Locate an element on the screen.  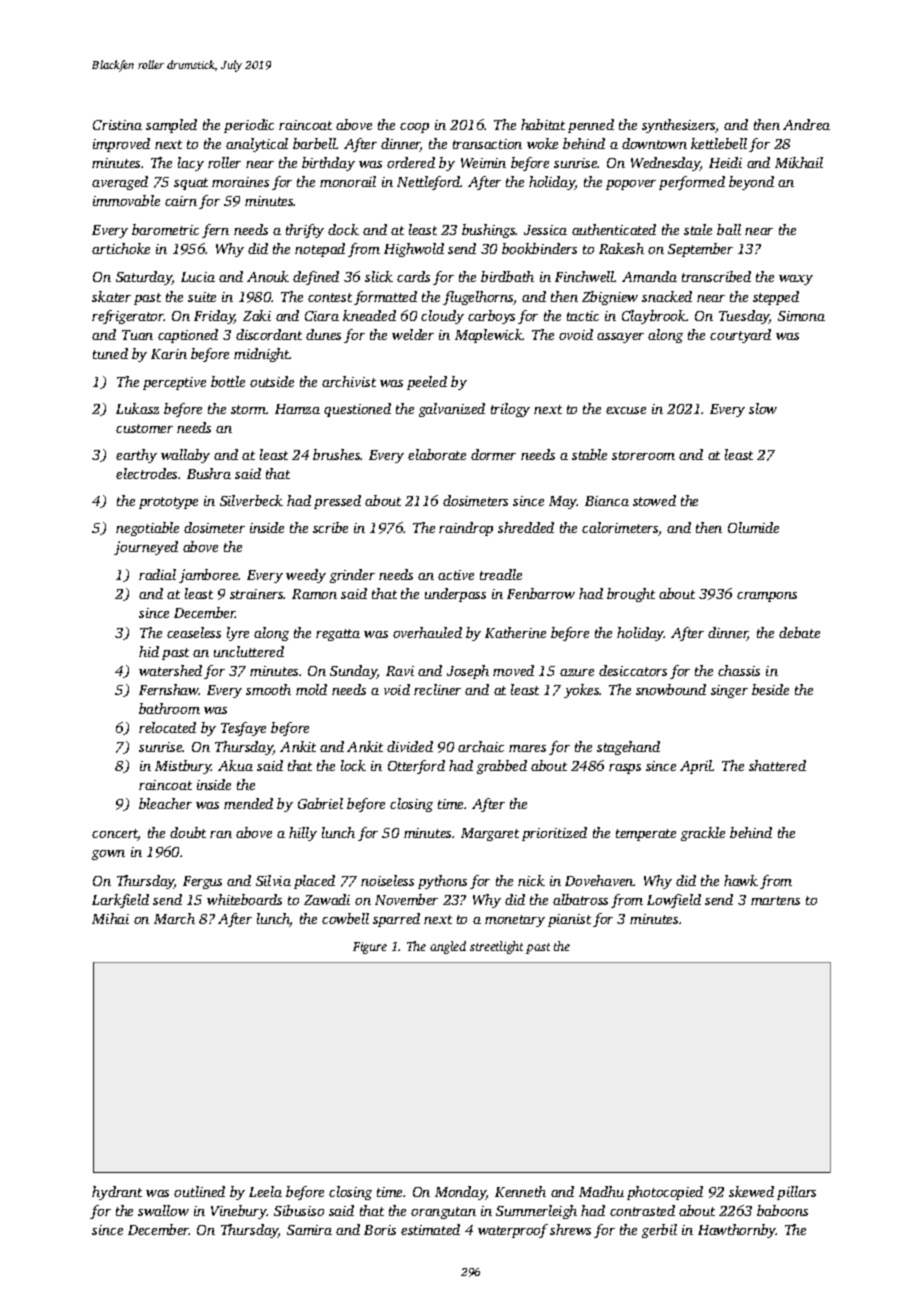
sampled is located at coordinates (171, 126).
